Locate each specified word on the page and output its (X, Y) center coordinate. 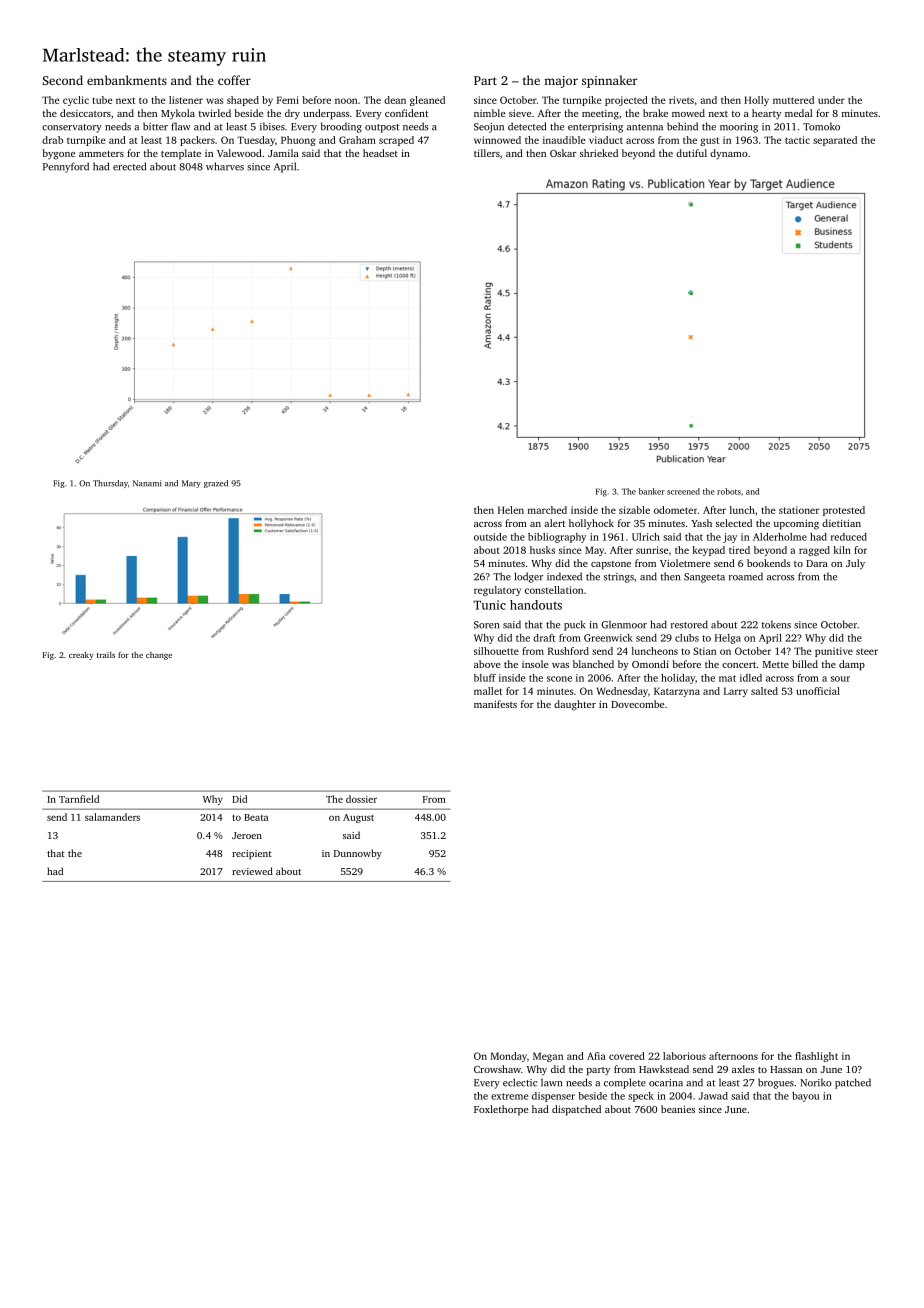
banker (652, 491)
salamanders (112, 817)
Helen (511, 510)
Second (62, 80)
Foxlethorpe (501, 1110)
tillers (487, 153)
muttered (793, 100)
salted (764, 691)
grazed (216, 484)
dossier (361, 799)
